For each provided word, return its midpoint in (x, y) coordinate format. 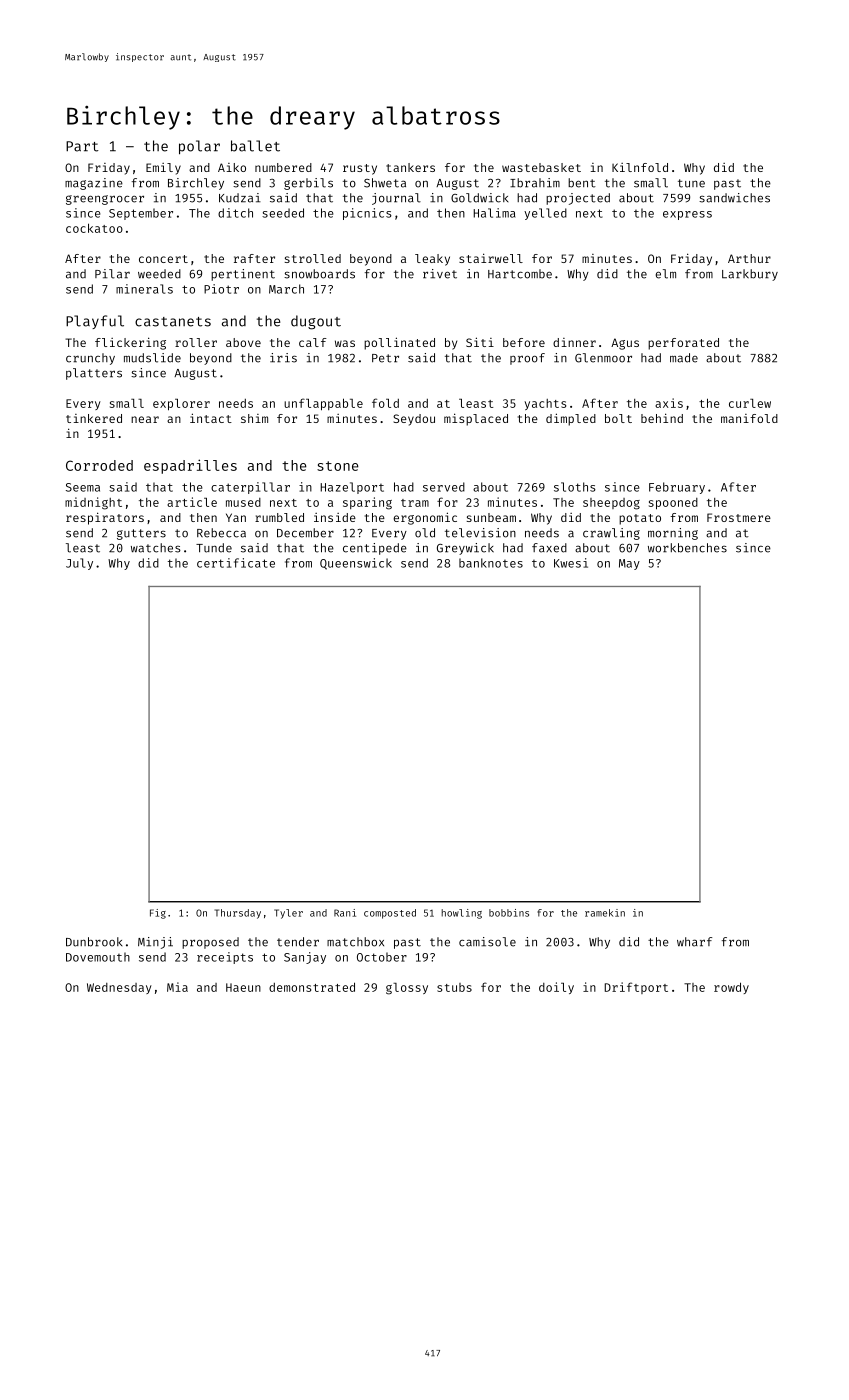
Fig (158, 914)
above (243, 342)
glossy (407, 989)
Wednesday (119, 988)
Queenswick (356, 564)
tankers (410, 167)
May (629, 564)
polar (199, 147)
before (524, 342)
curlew (750, 403)
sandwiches (734, 198)
